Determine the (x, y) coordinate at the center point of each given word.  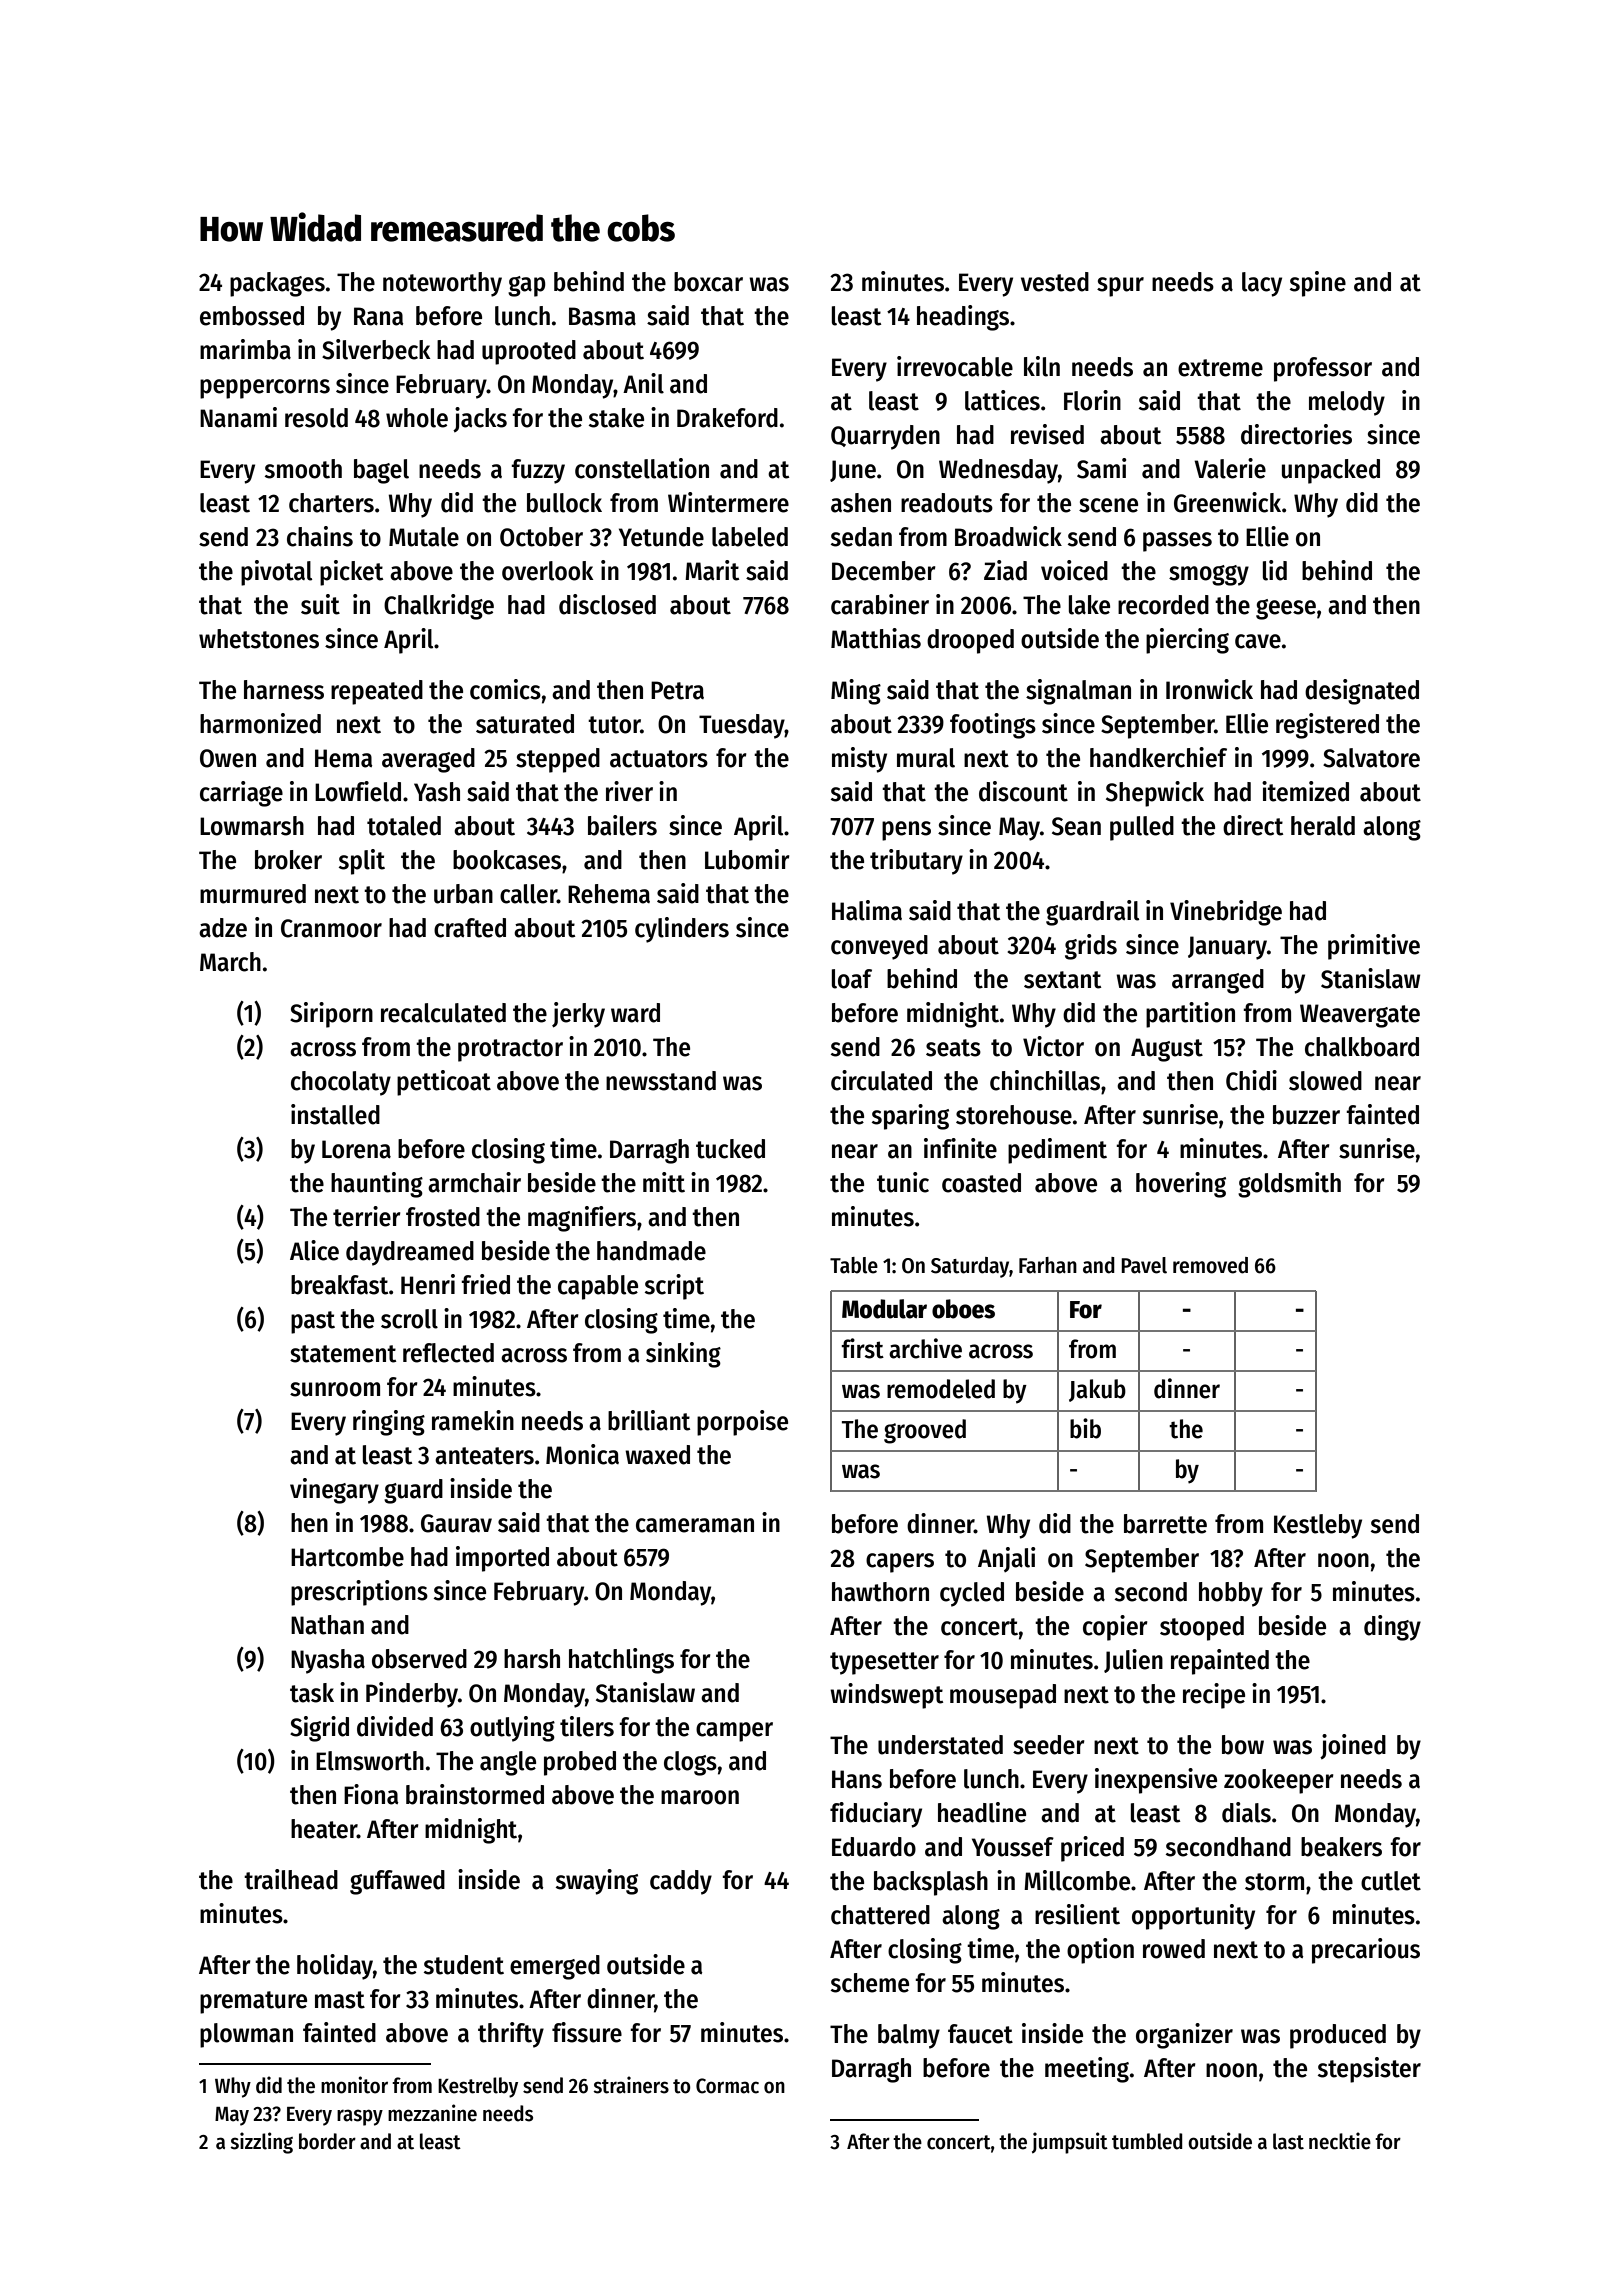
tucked (730, 1149)
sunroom (335, 1389)
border (327, 2141)
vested (1055, 282)
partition (1190, 1015)
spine (1318, 284)
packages (277, 284)
